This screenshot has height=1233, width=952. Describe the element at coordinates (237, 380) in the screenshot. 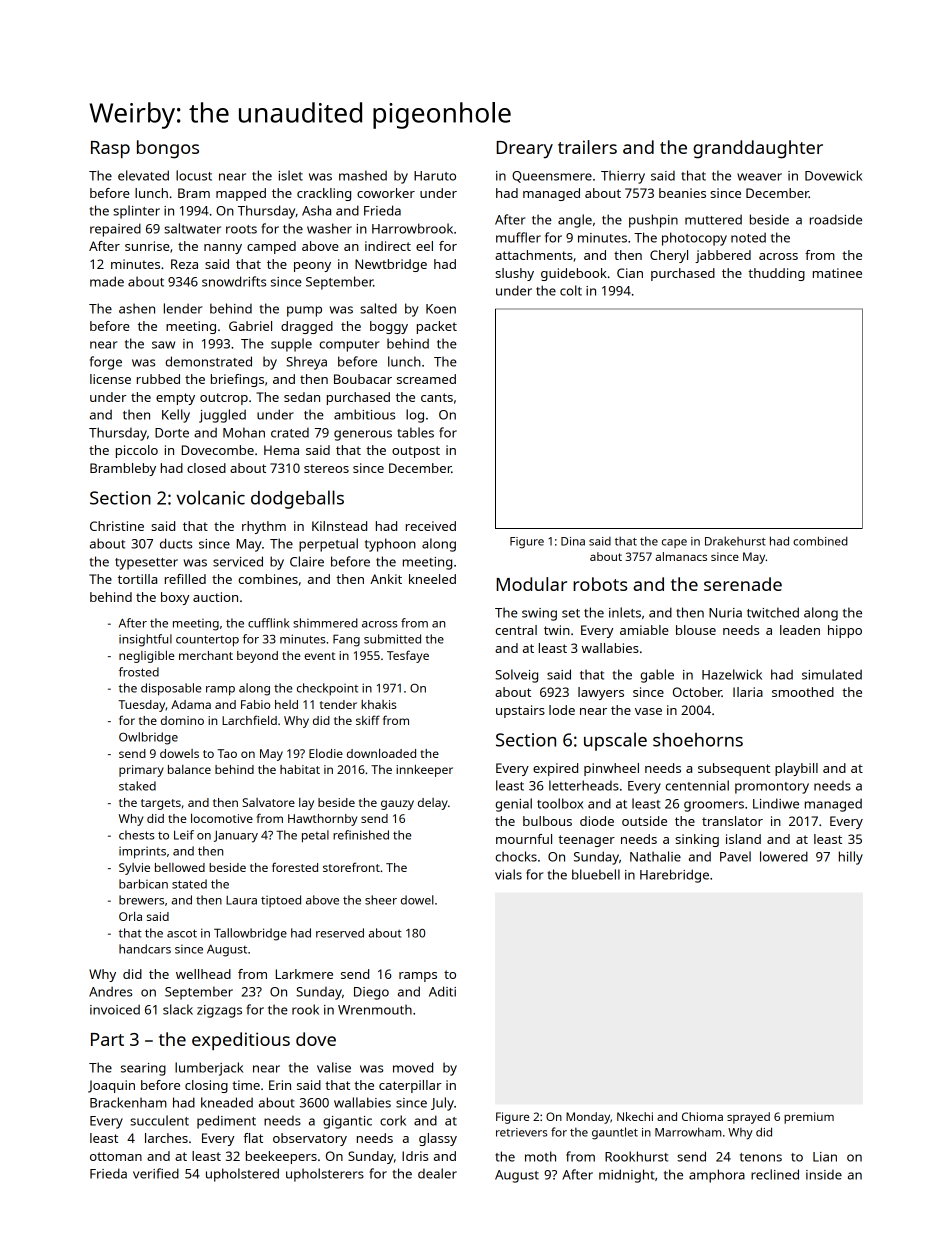

I see `briefings` at that location.
